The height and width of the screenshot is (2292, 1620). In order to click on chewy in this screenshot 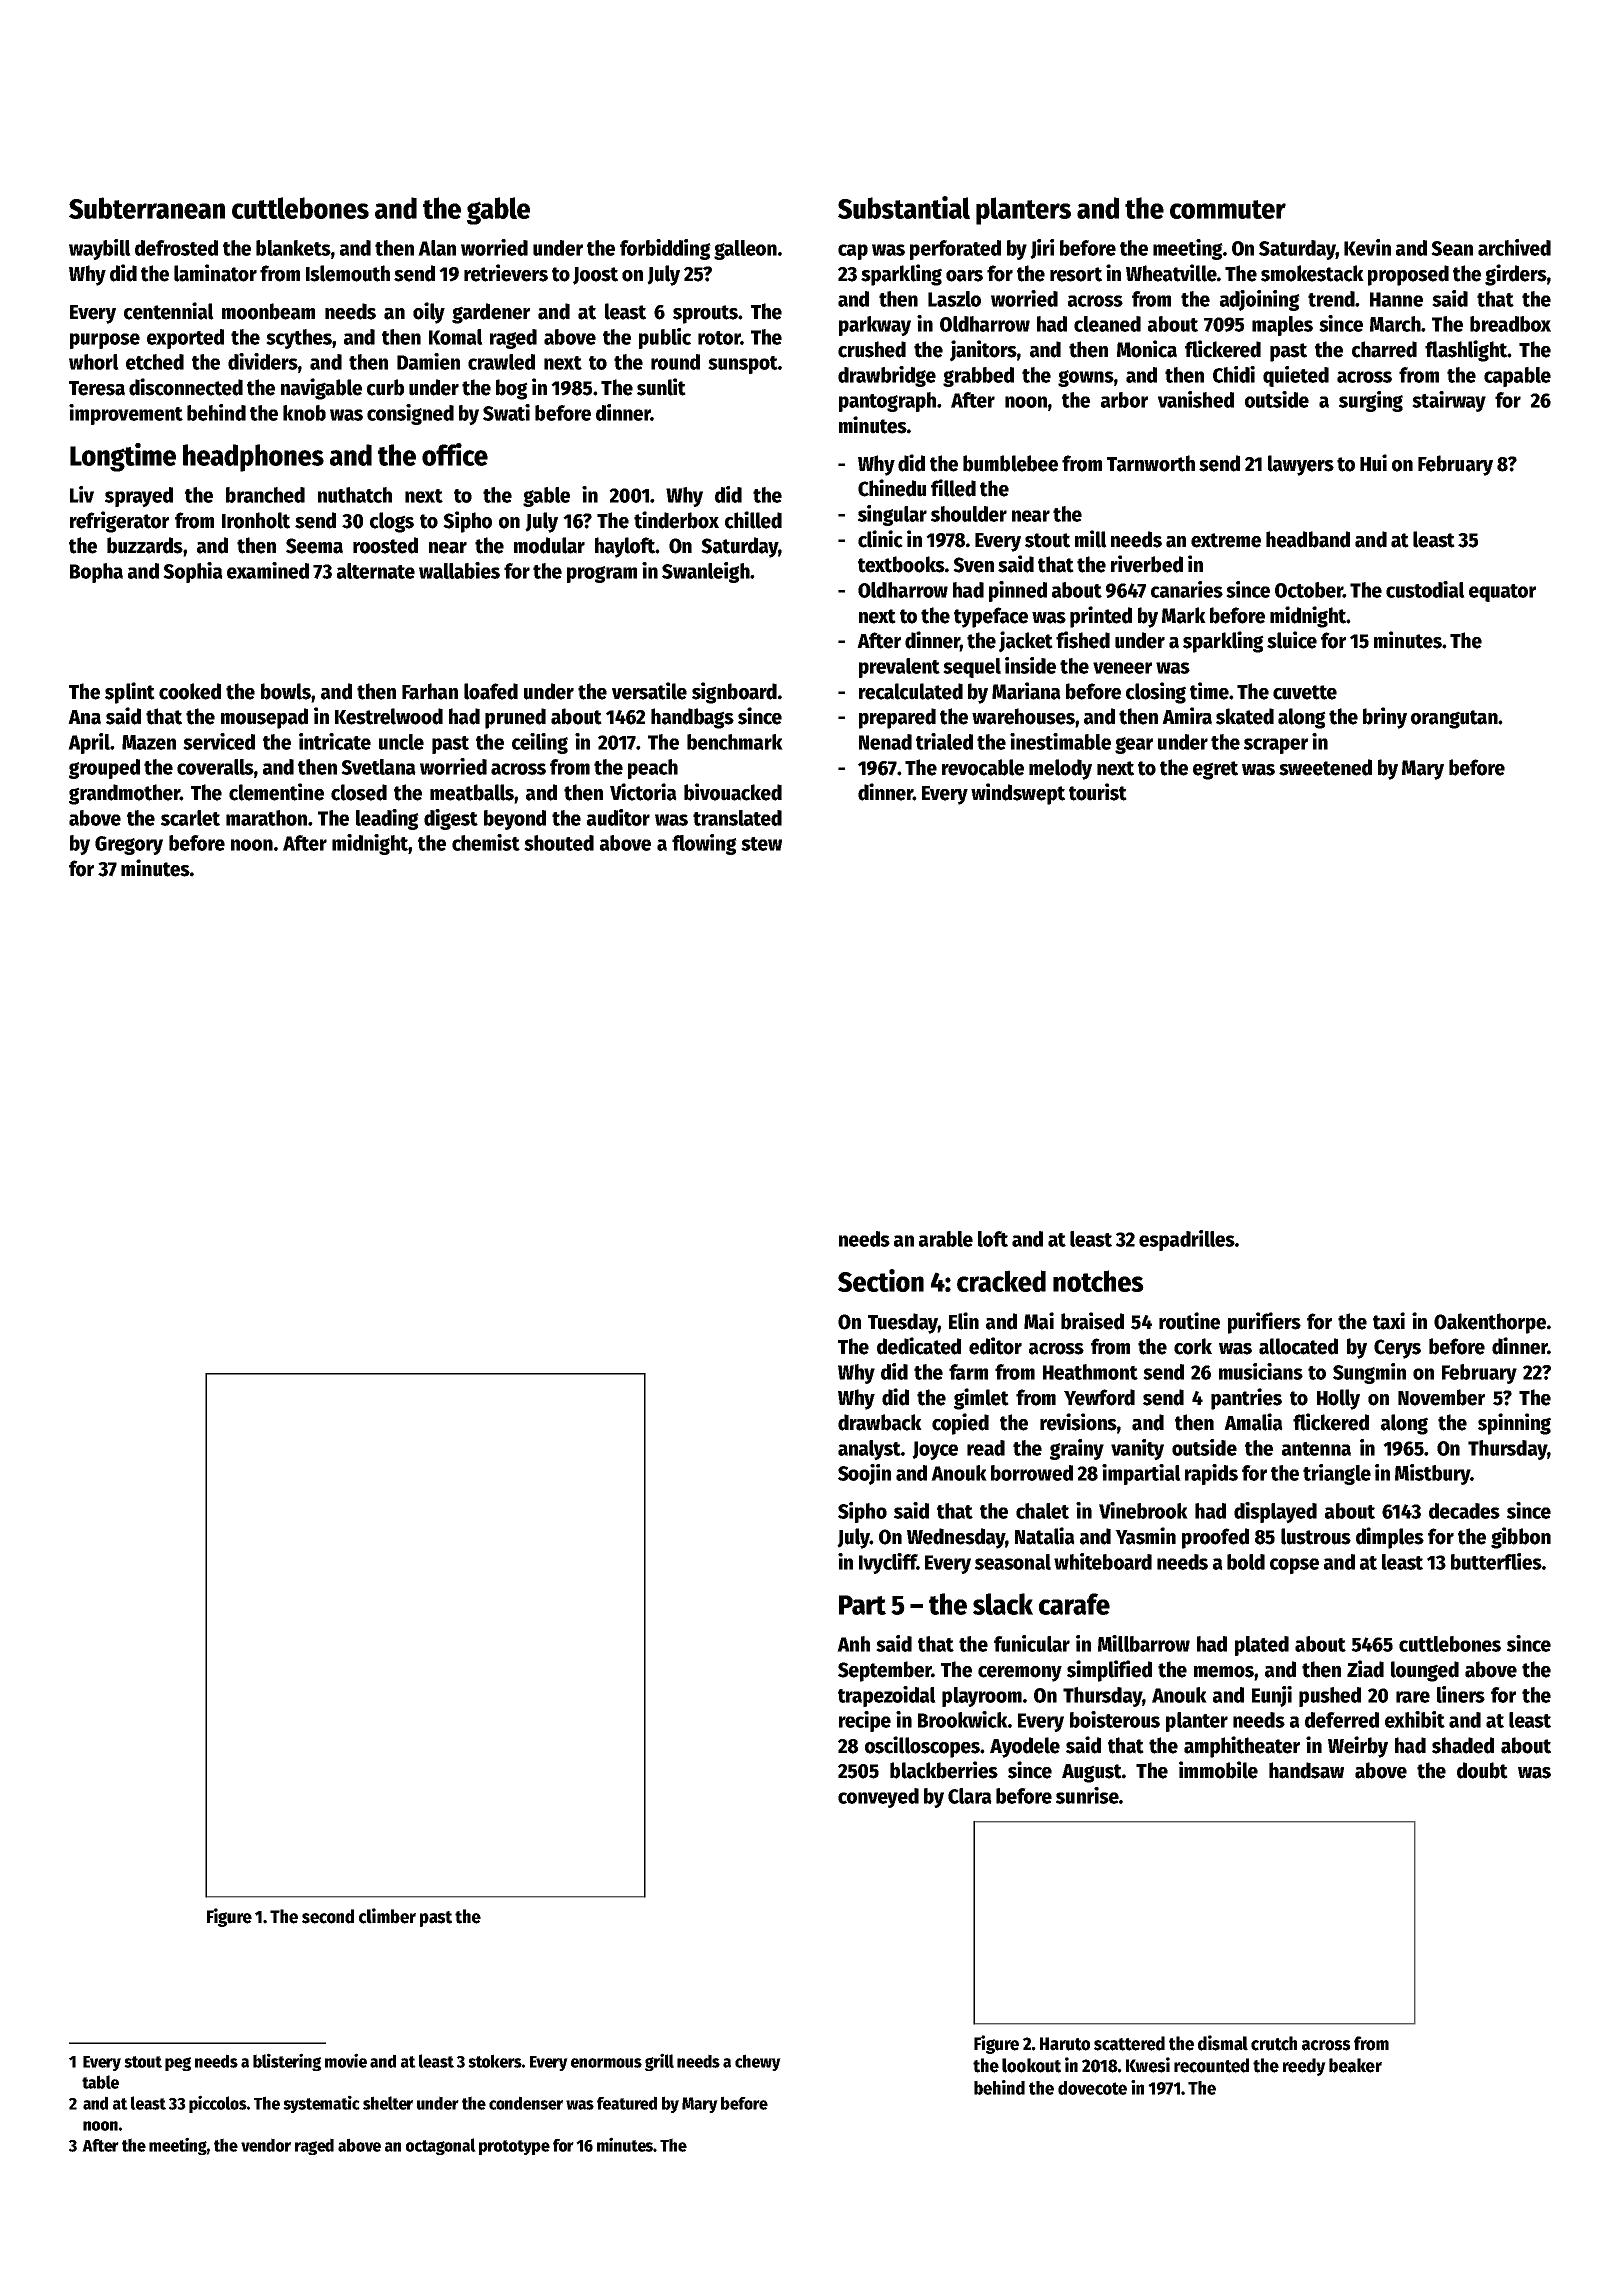, I will do `click(758, 2062)`.
